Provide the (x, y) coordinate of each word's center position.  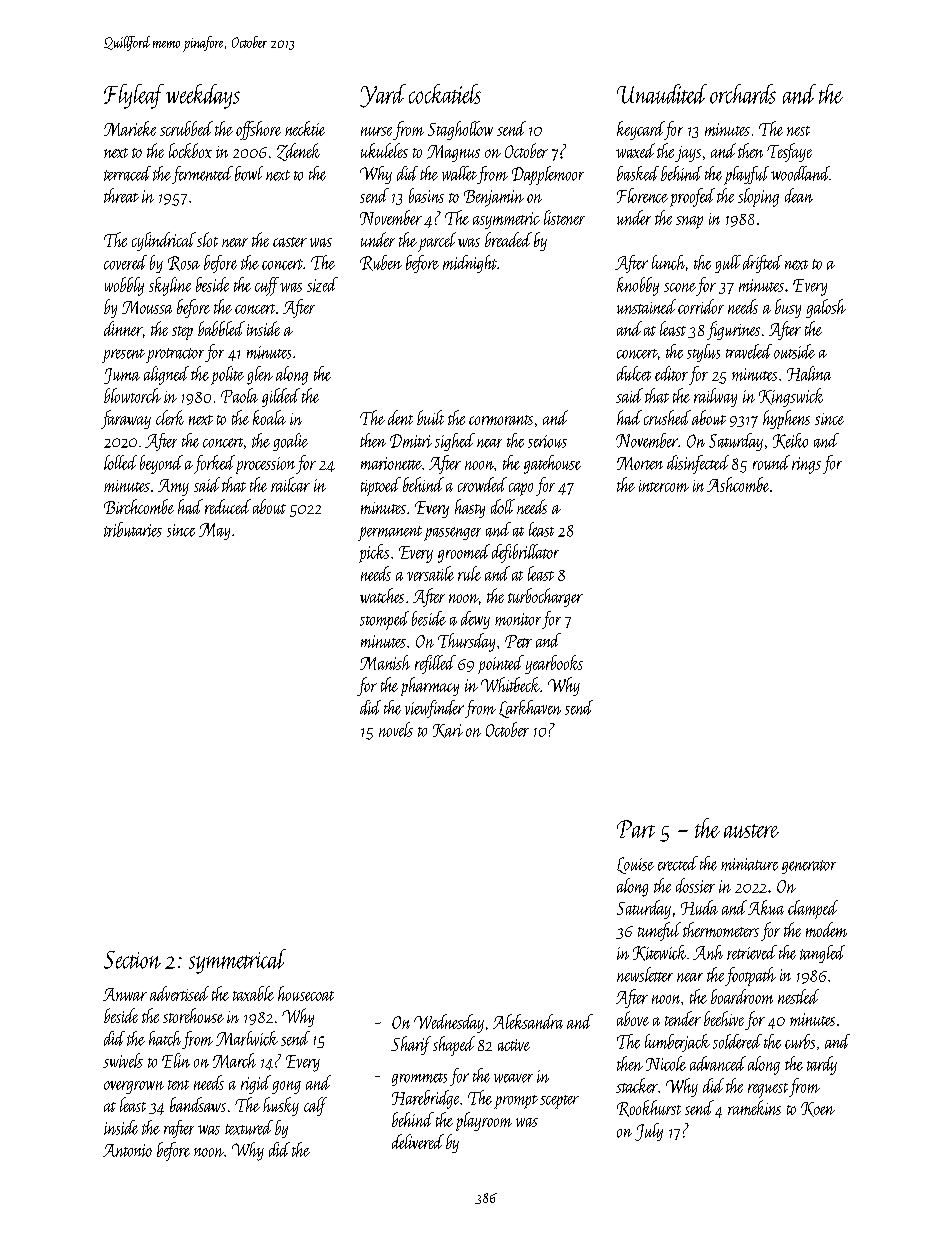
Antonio (127, 1150)
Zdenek (298, 152)
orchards (743, 94)
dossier (695, 885)
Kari (448, 731)
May (214, 531)
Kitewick (659, 953)
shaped (454, 1046)
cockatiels (445, 94)
